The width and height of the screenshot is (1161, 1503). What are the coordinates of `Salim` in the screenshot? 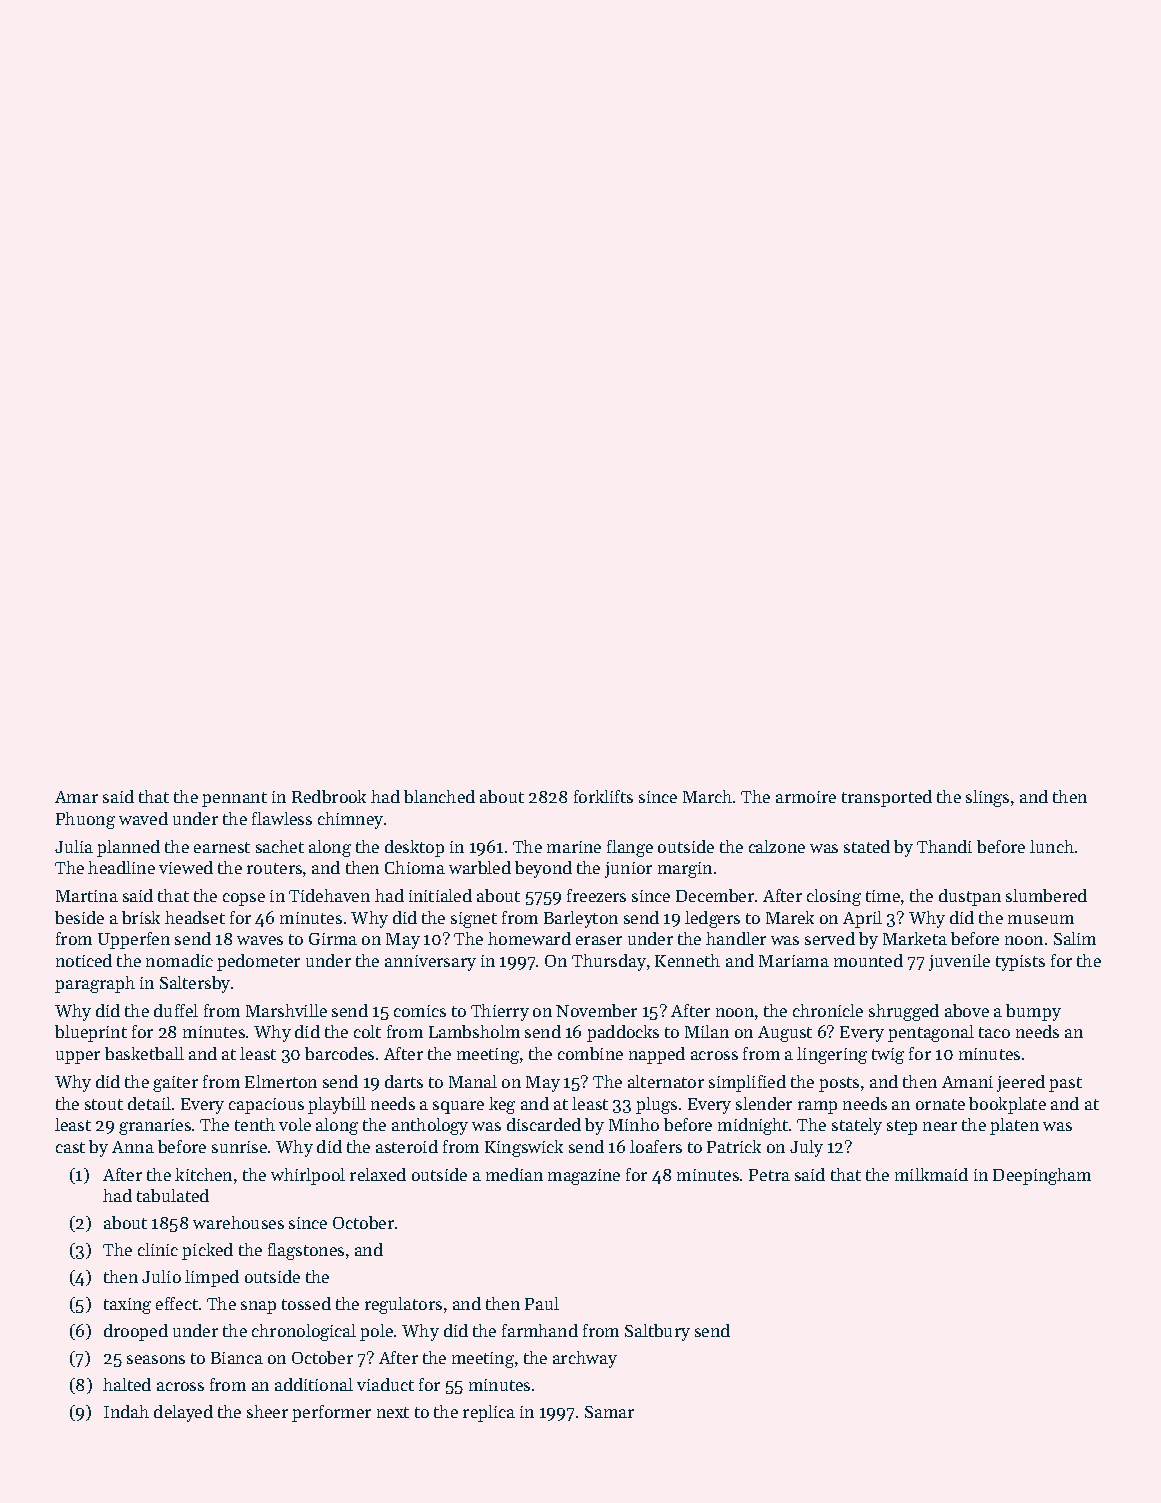 It's located at (1075, 938).
